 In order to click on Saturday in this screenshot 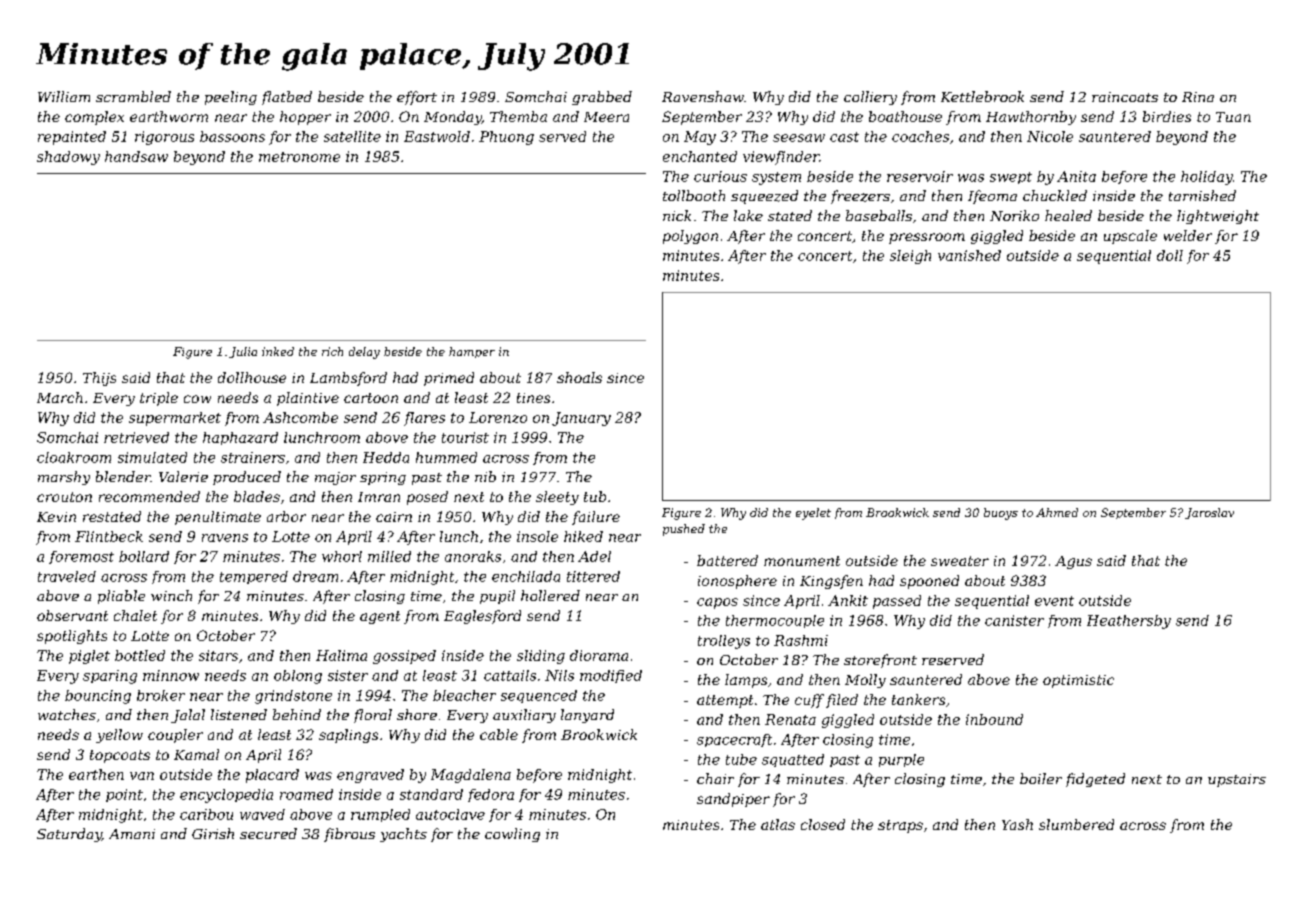, I will do `click(69, 835)`.
